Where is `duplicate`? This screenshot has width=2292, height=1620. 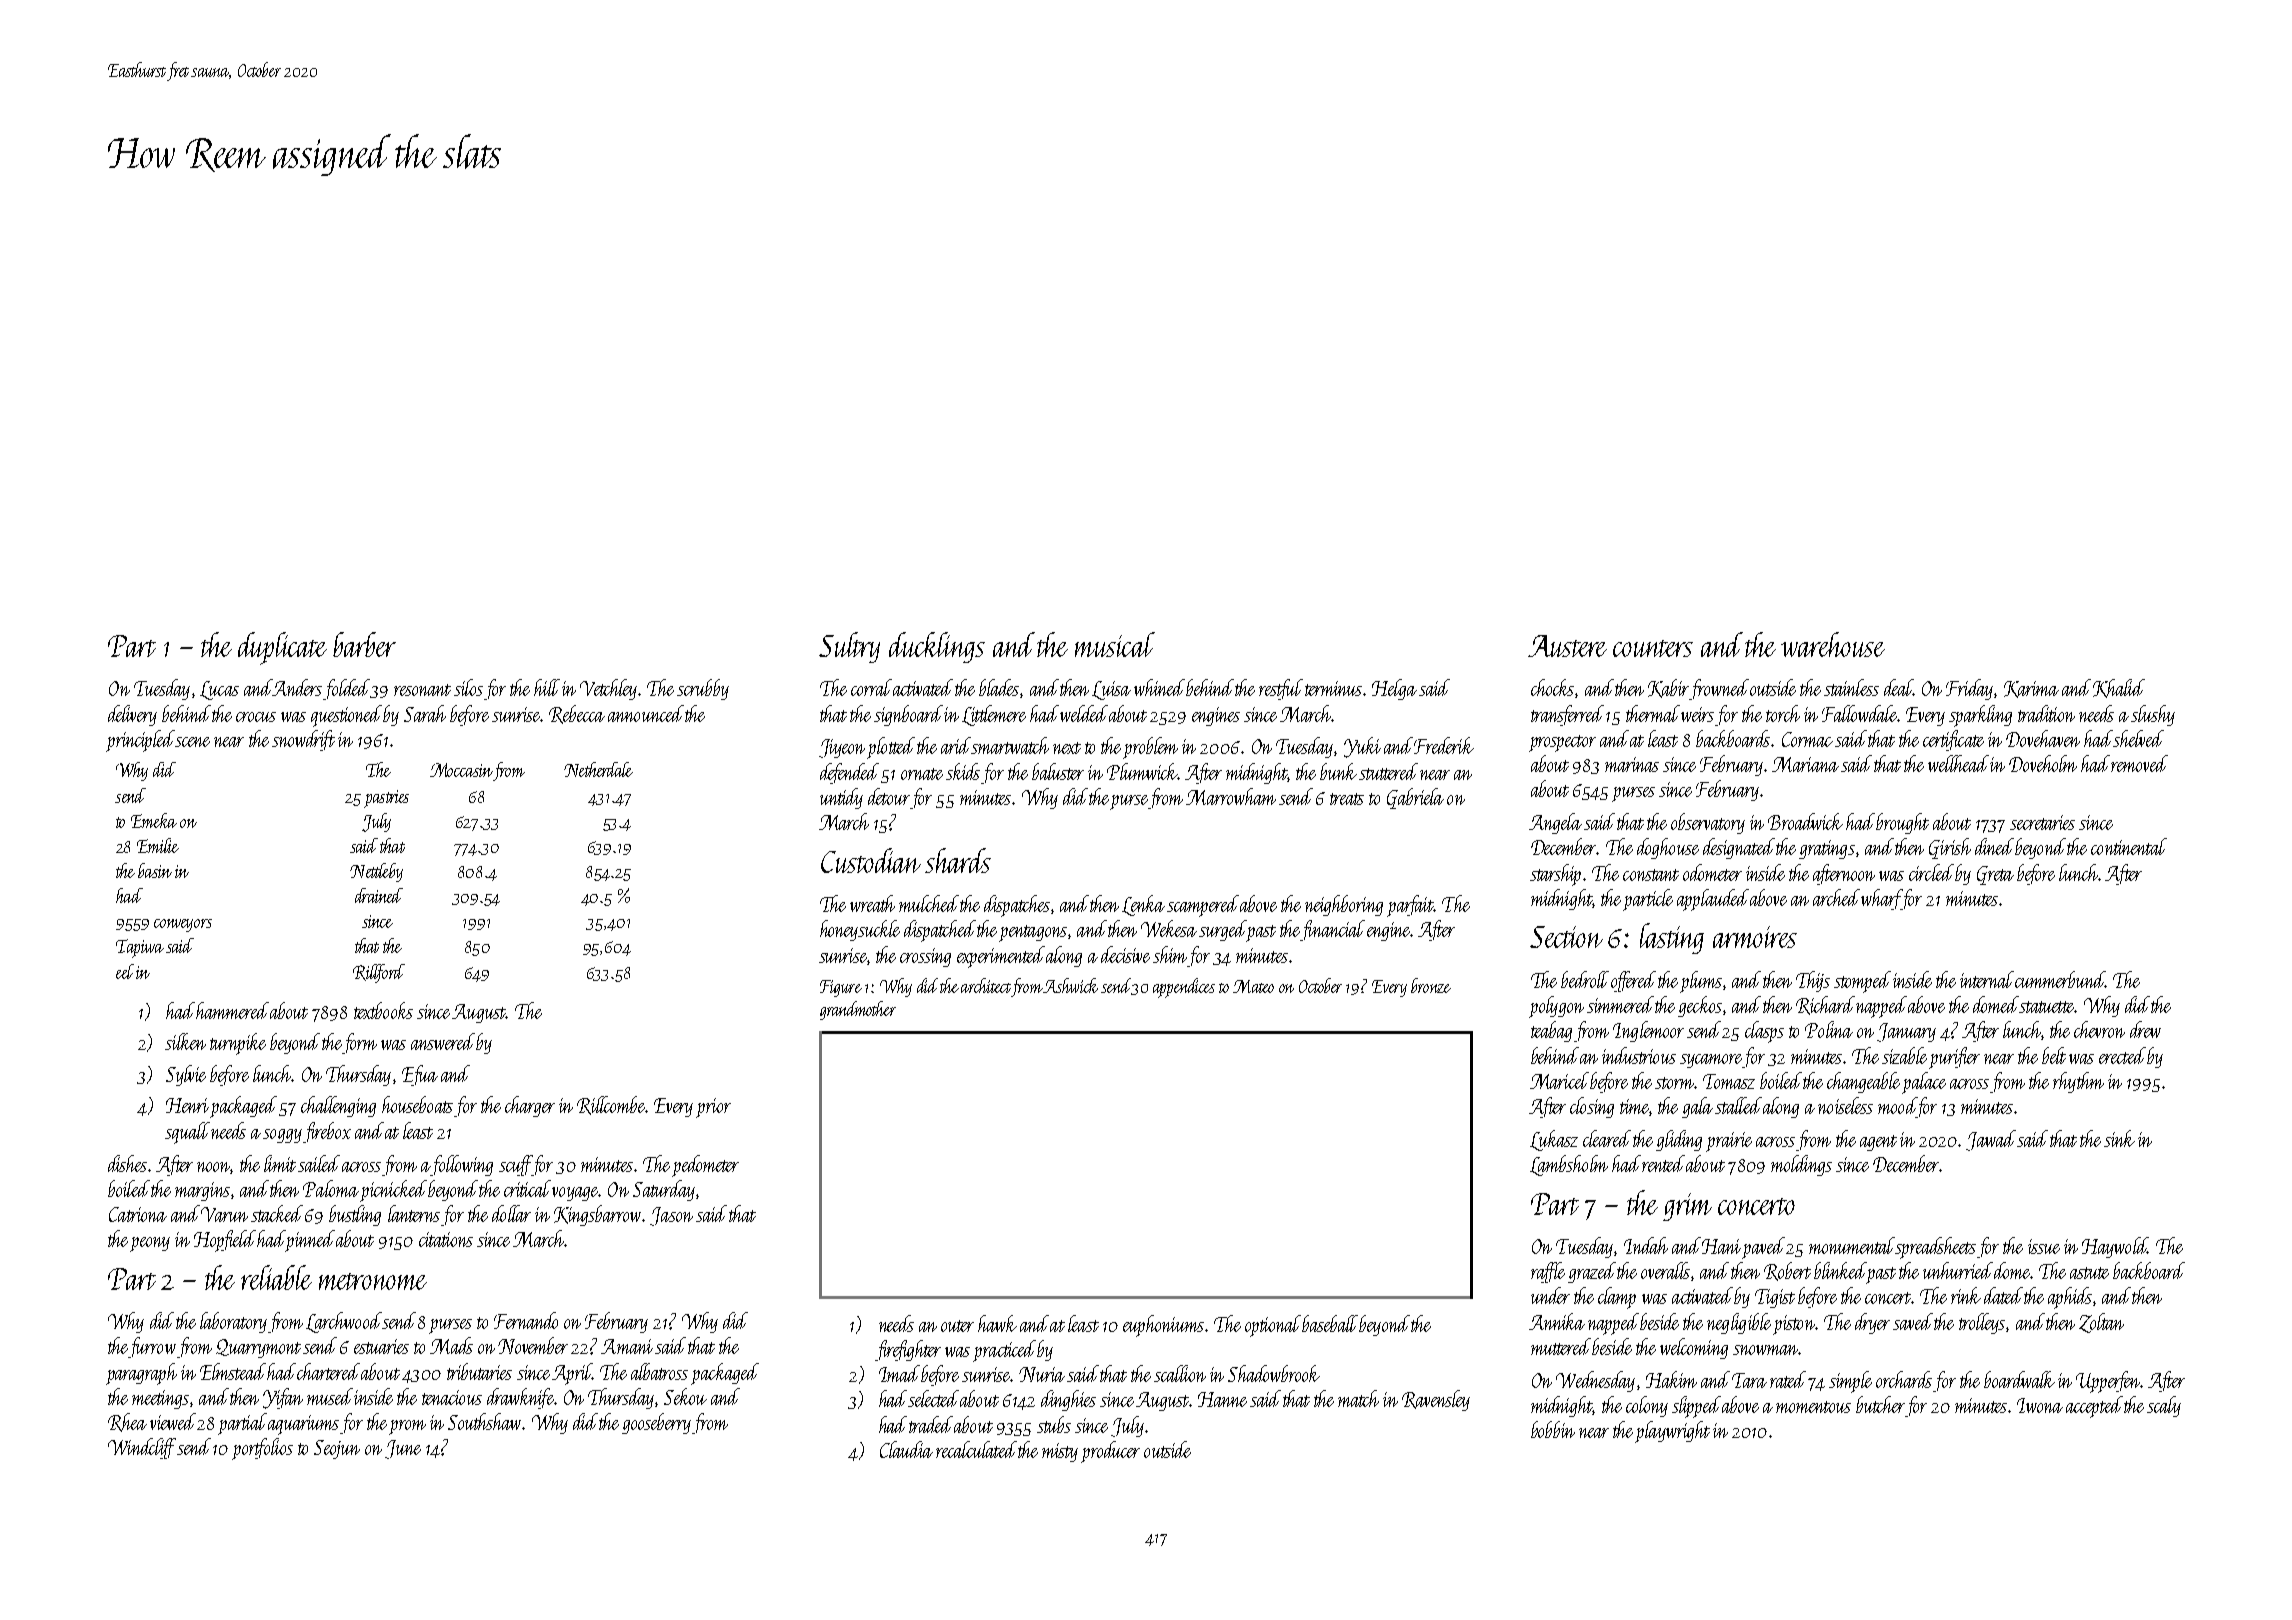
duplicate is located at coordinates (282, 648).
